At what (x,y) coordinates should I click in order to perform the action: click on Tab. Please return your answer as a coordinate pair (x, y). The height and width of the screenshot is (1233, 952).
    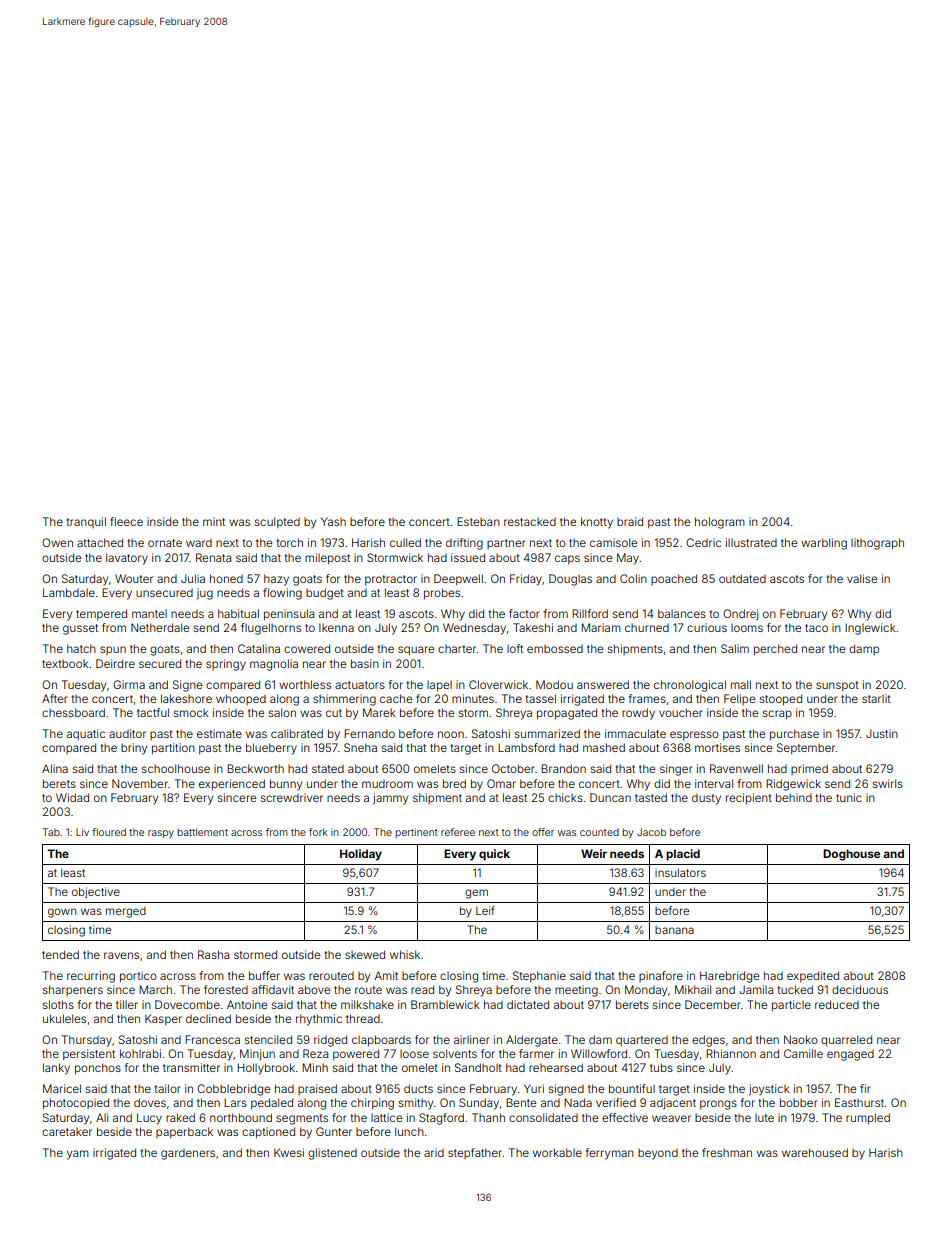
    Looking at the image, I should click on (51, 832).
